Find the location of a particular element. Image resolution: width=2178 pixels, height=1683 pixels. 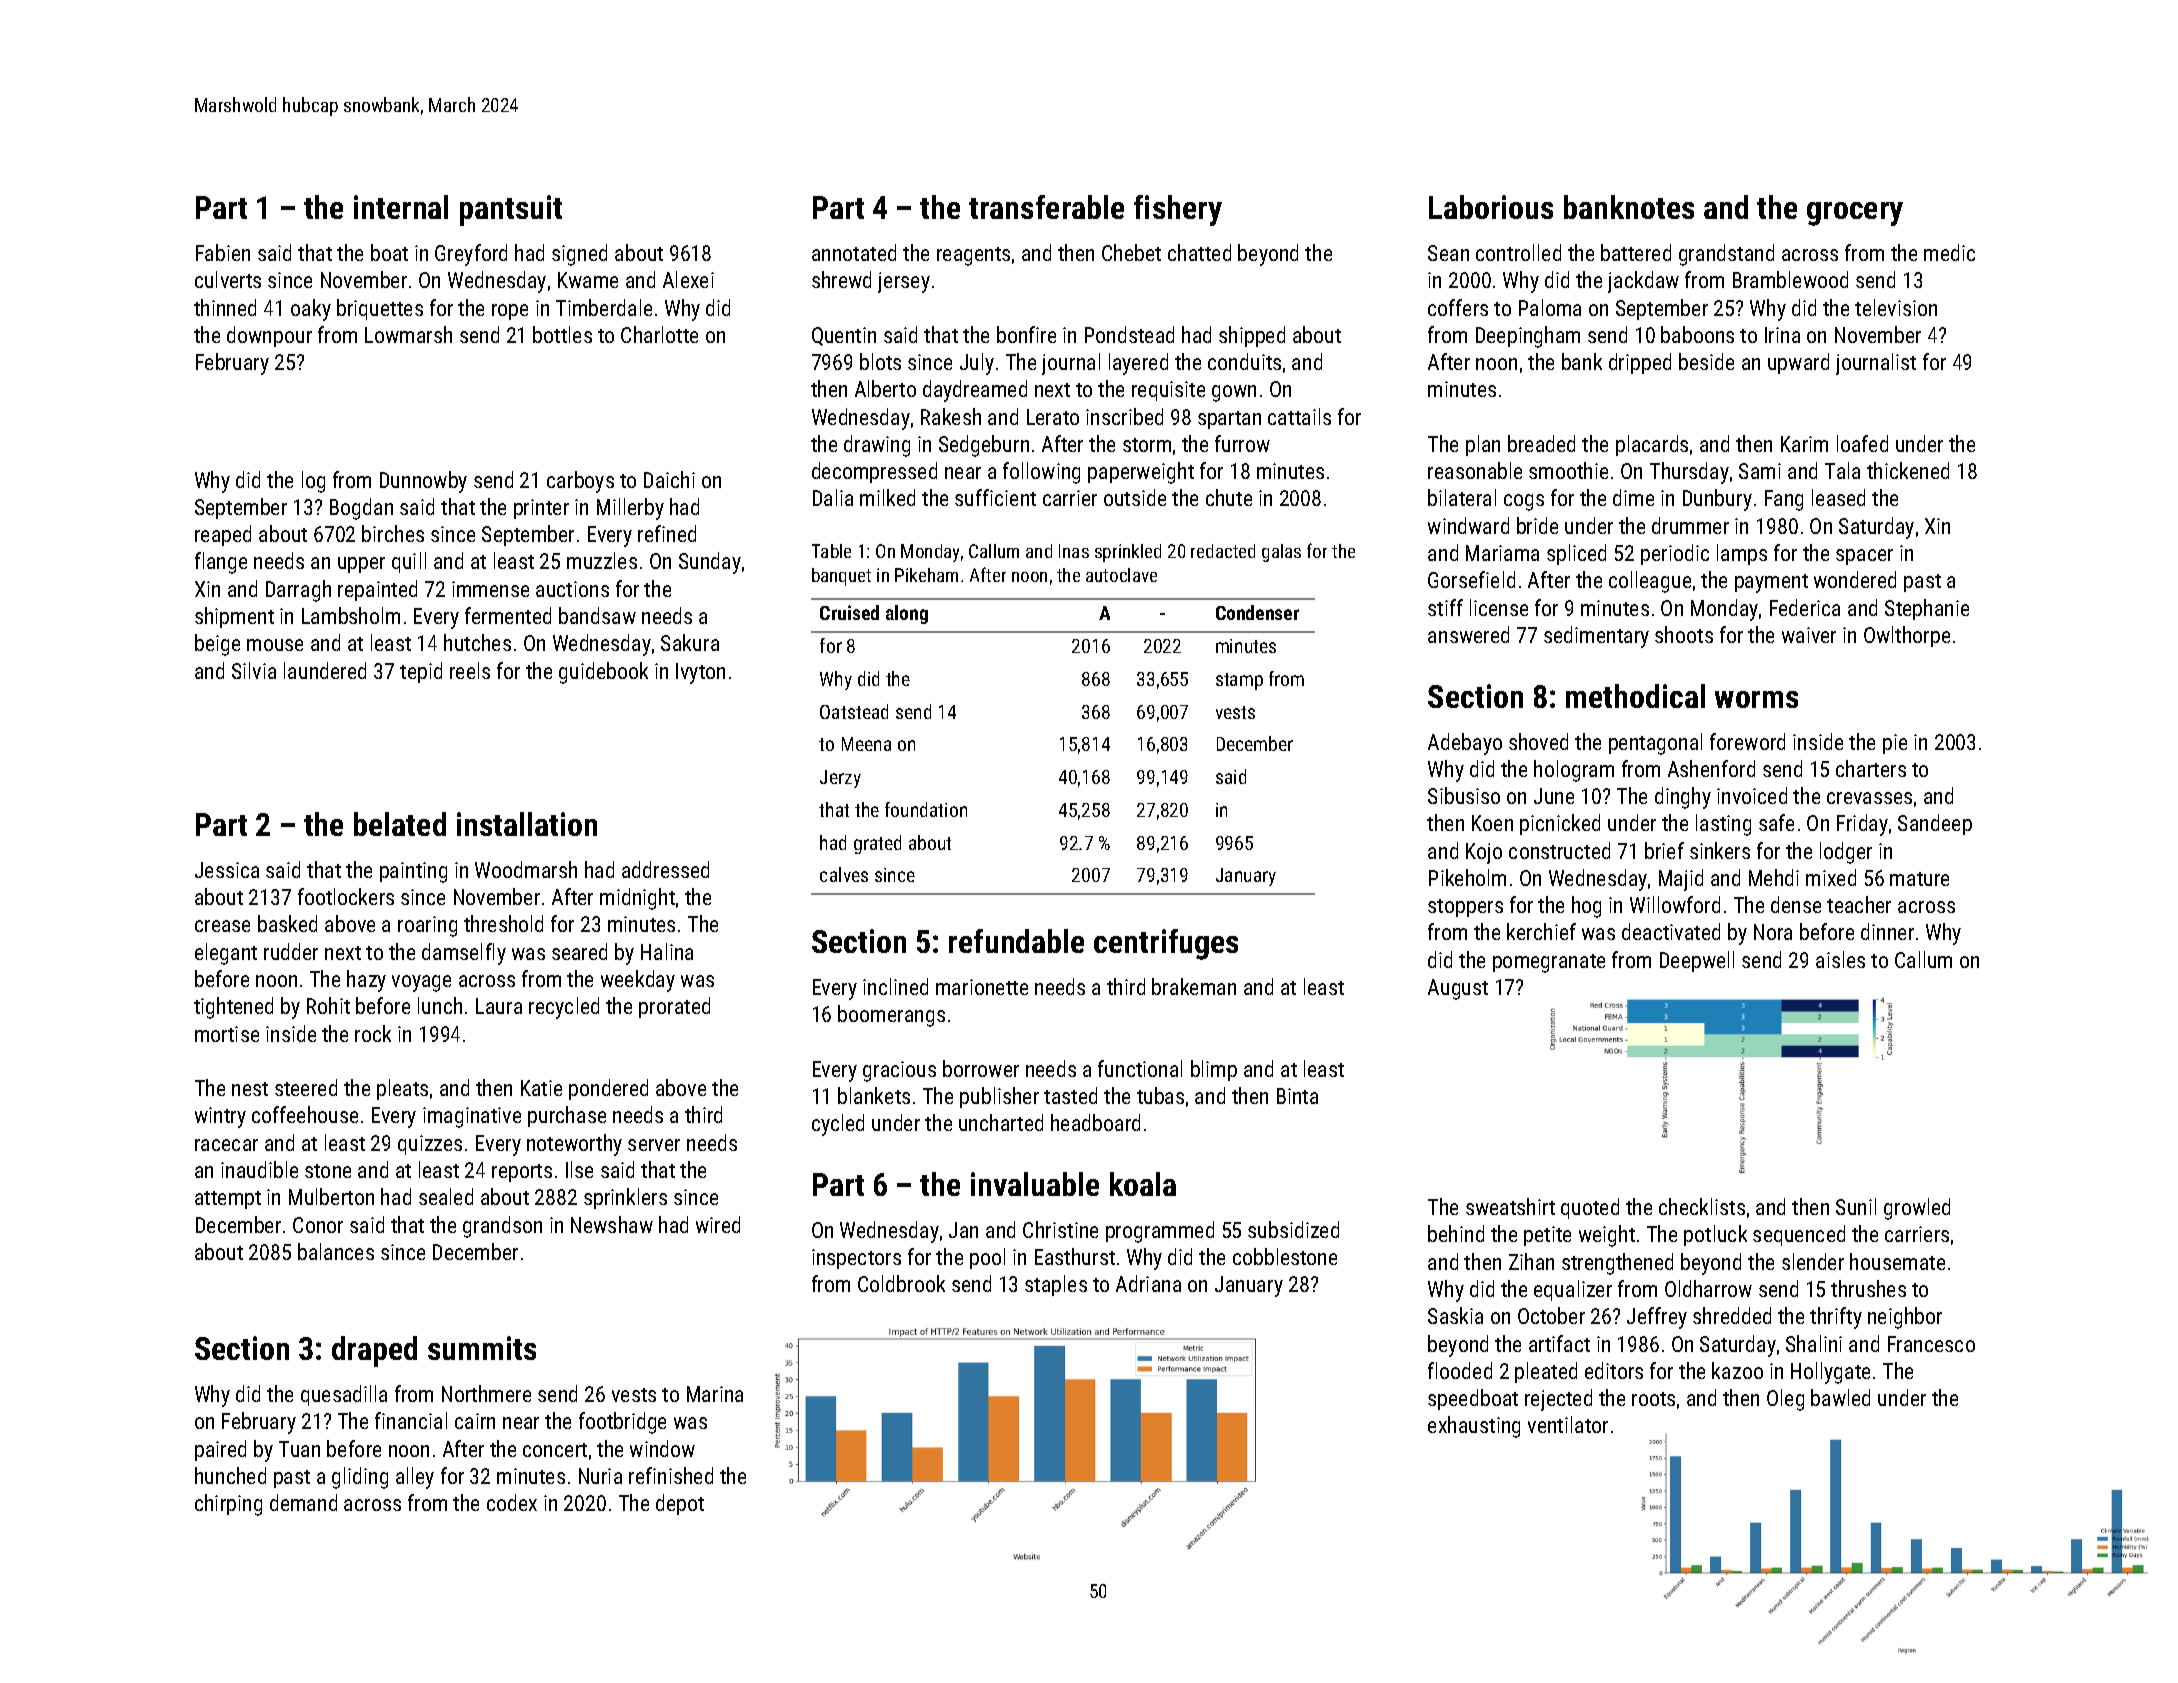

grocery is located at coordinates (1855, 214).
